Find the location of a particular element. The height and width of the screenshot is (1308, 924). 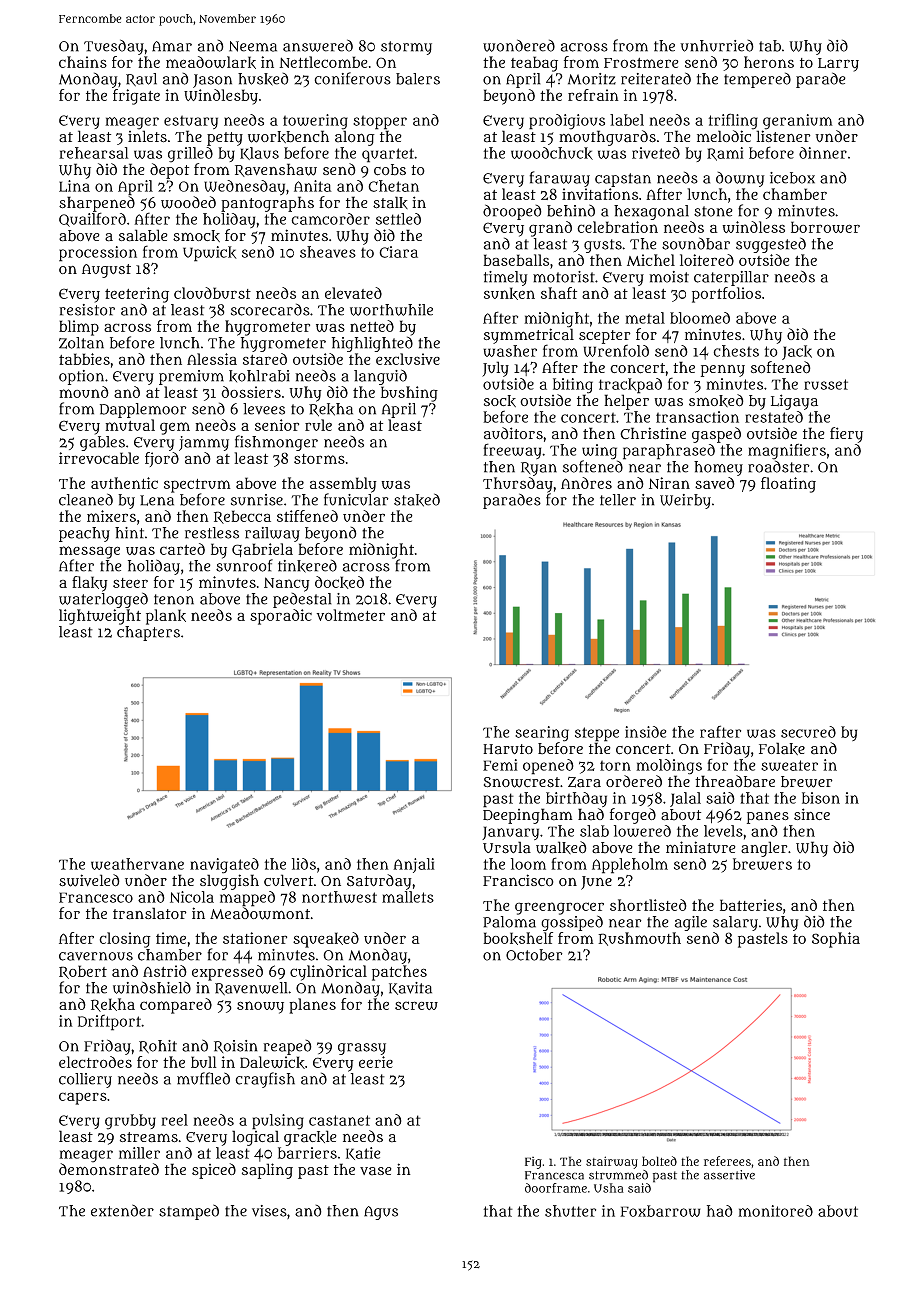

inside is located at coordinates (646, 732).
